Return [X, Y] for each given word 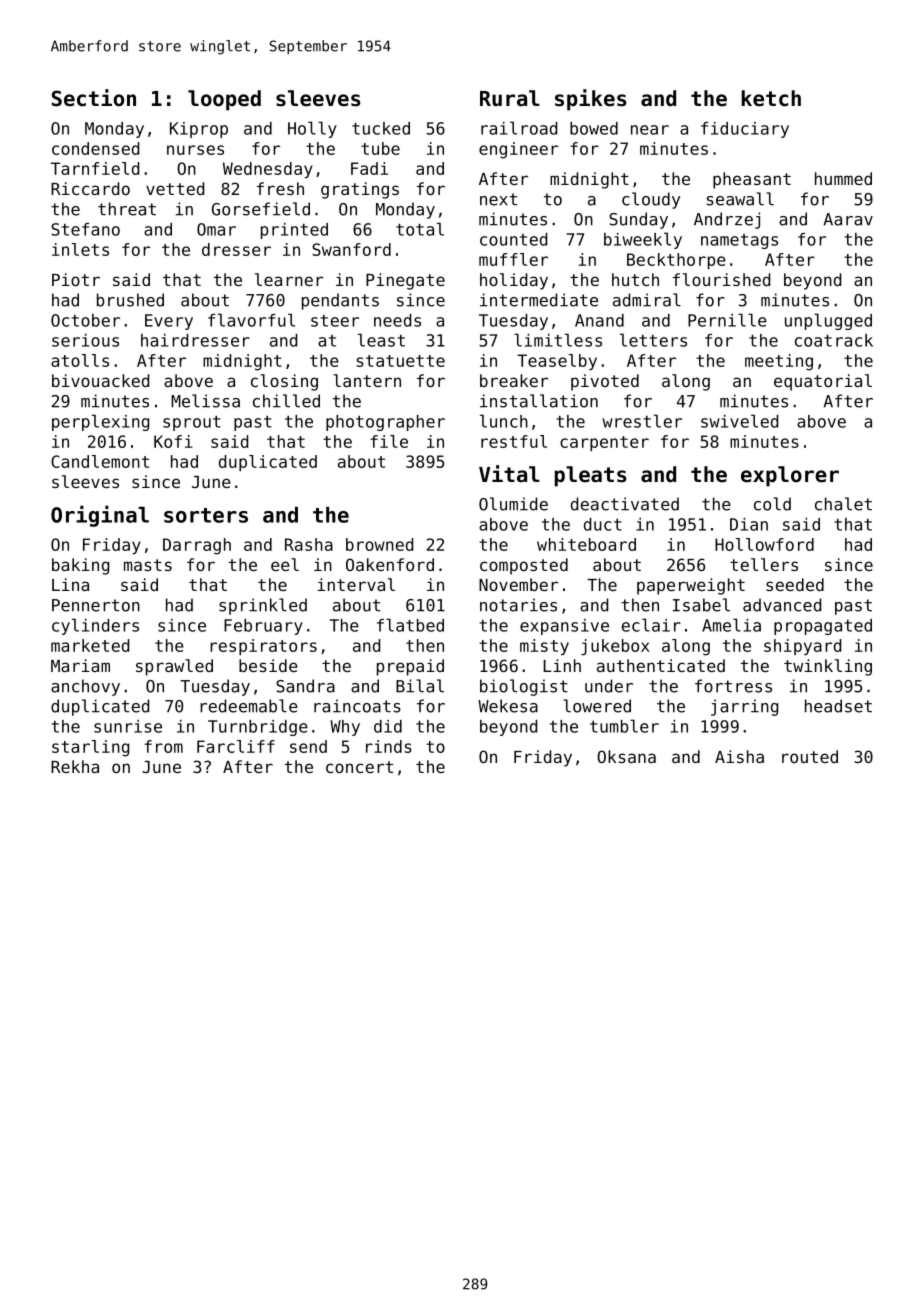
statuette [400, 361]
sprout [192, 423]
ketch [771, 98]
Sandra [305, 686]
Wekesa [508, 706]
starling [90, 748]
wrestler [642, 421]
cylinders [95, 626]
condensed [95, 148]
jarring [744, 707]
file [389, 441]
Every [169, 322]
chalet [843, 504]
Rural [510, 98]
